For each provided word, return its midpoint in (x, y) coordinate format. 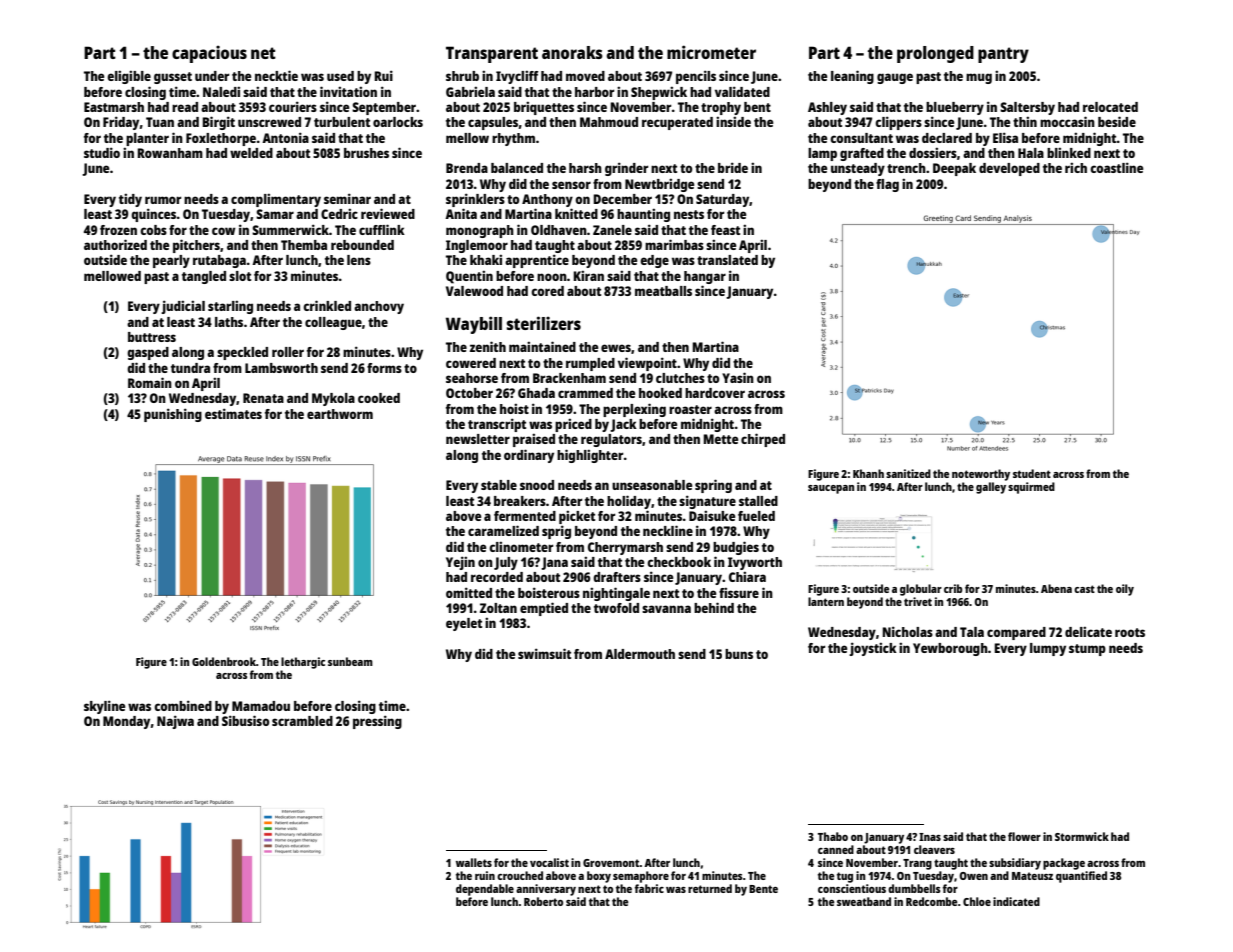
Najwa (175, 722)
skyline (104, 707)
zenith (488, 346)
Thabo (833, 836)
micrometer (711, 52)
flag (887, 185)
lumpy (1048, 649)
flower (1024, 836)
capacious (209, 54)
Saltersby (1027, 108)
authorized (115, 244)
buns (739, 654)
